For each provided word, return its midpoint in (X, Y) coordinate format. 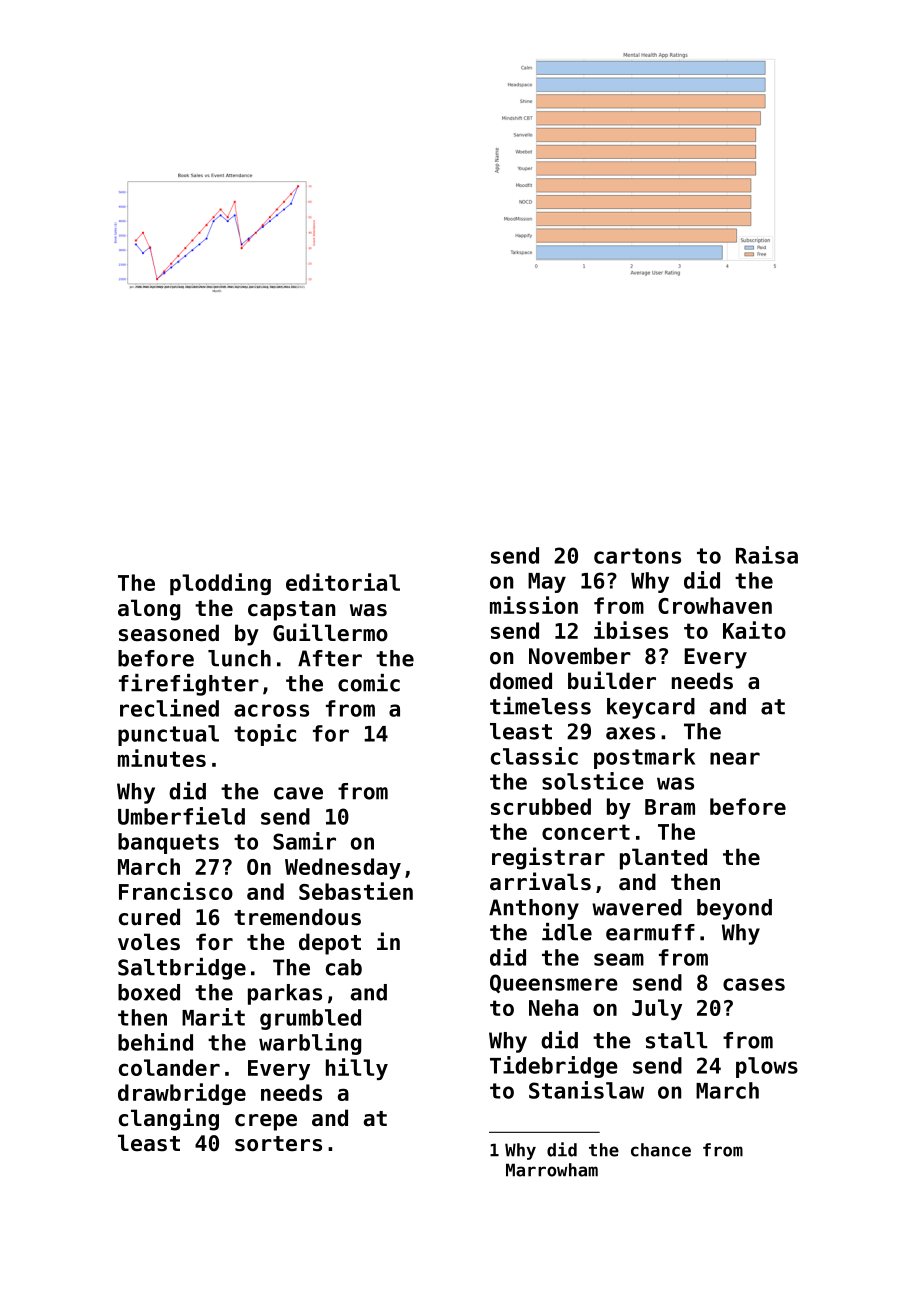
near (735, 758)
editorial (343, 582)
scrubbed (541, 806)
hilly (357, 1069)
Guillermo (330, 632)
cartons (637, 556)
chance (661, 1150)
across (271, 710)
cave (298, 793)
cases (754, 984)
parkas (285, 994)
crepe (266, 1122)
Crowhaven (715, 605)
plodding (220, 584)
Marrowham (552, 1170)
